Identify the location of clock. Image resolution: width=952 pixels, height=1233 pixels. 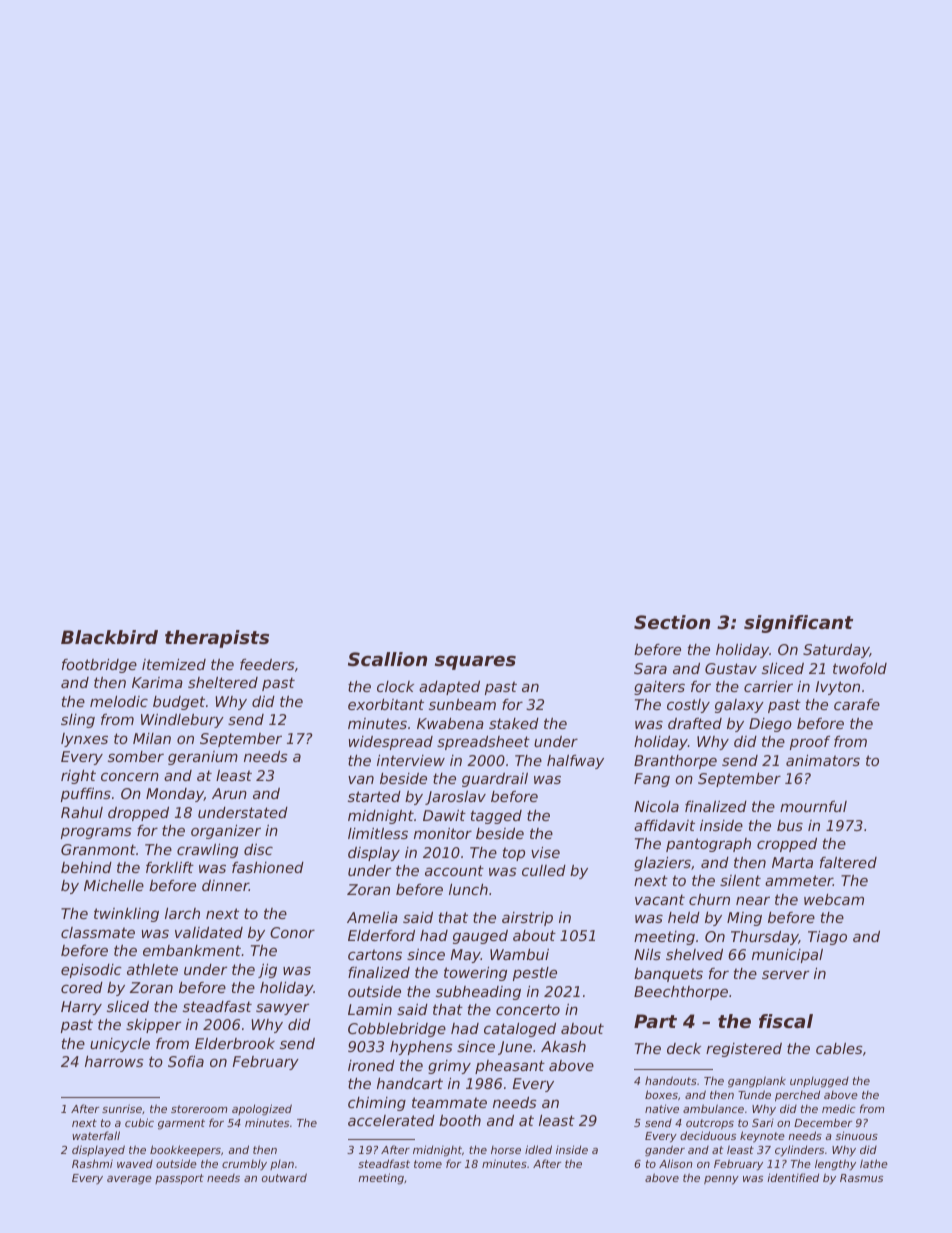
(395, 686).
